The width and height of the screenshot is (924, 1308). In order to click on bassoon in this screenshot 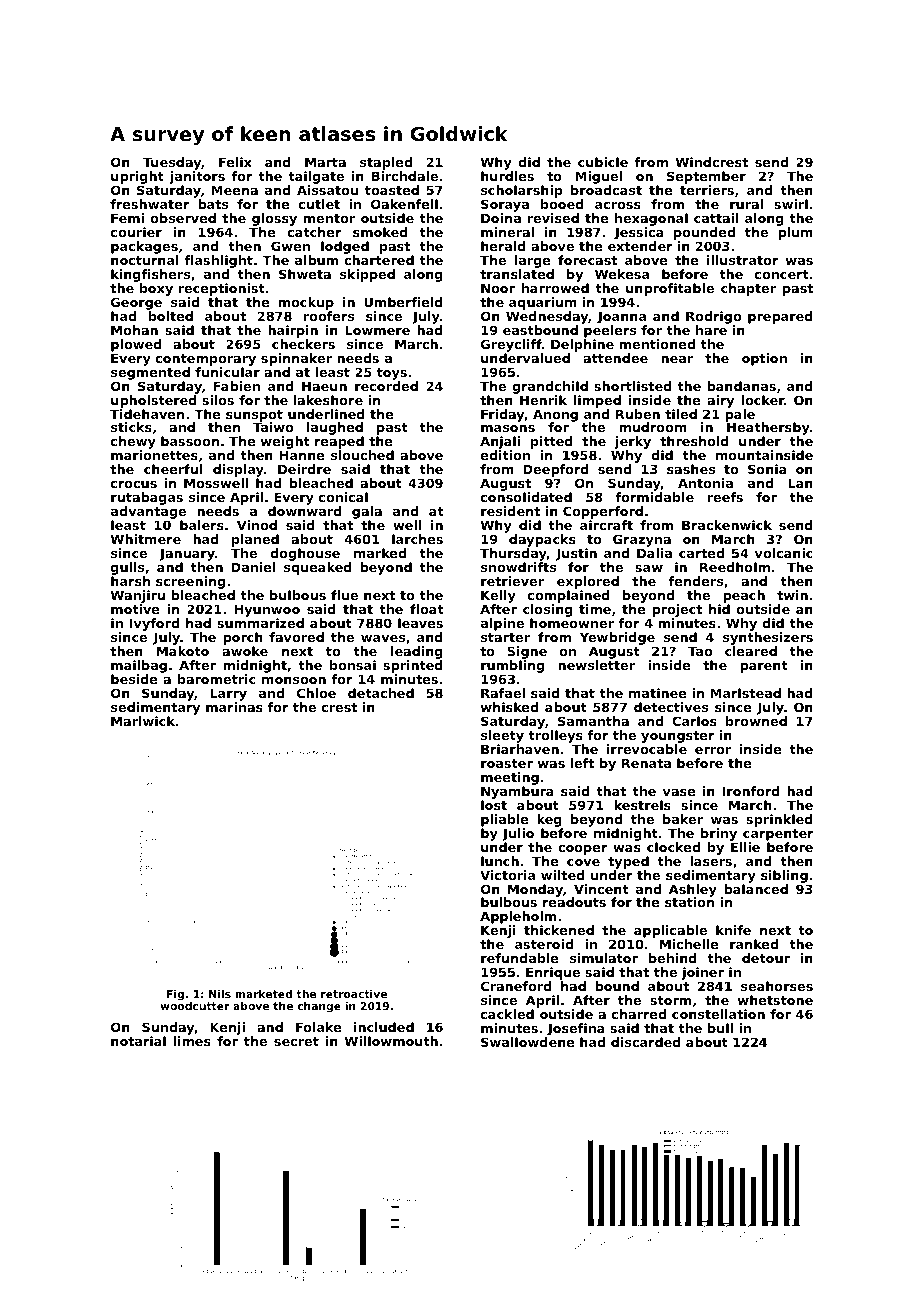, I will do `click(190, 441)`.
